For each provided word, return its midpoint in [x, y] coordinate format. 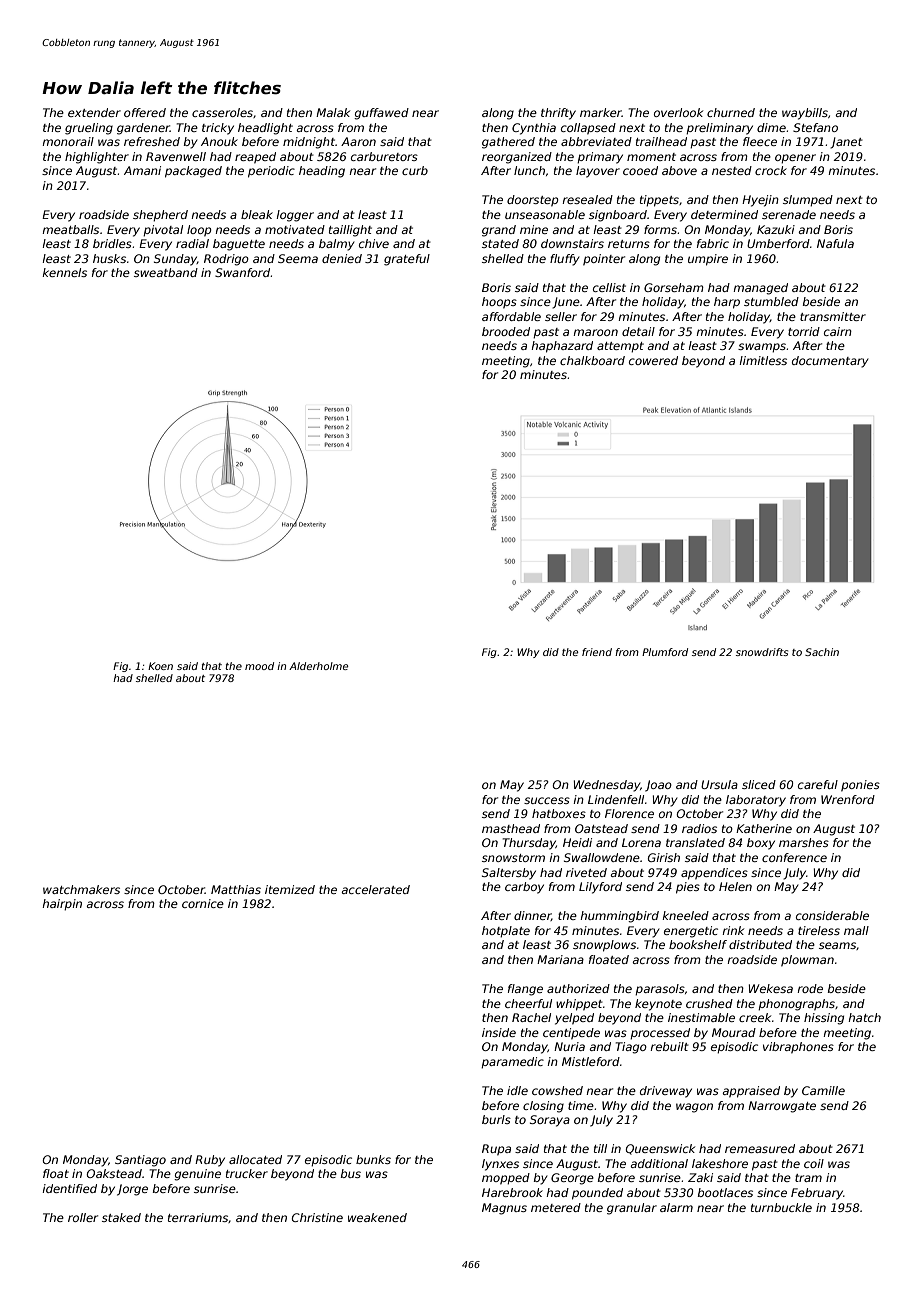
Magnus [504, 1209]
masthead [511, 828]
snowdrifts [762, 652]
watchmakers [81, 889]
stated [500, 243]
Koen [160, 666]
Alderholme [318, 666]
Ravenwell [176, 156]
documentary [830, 362]
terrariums [198, 1217]
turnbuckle [781, 1207]
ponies [860, 786]
